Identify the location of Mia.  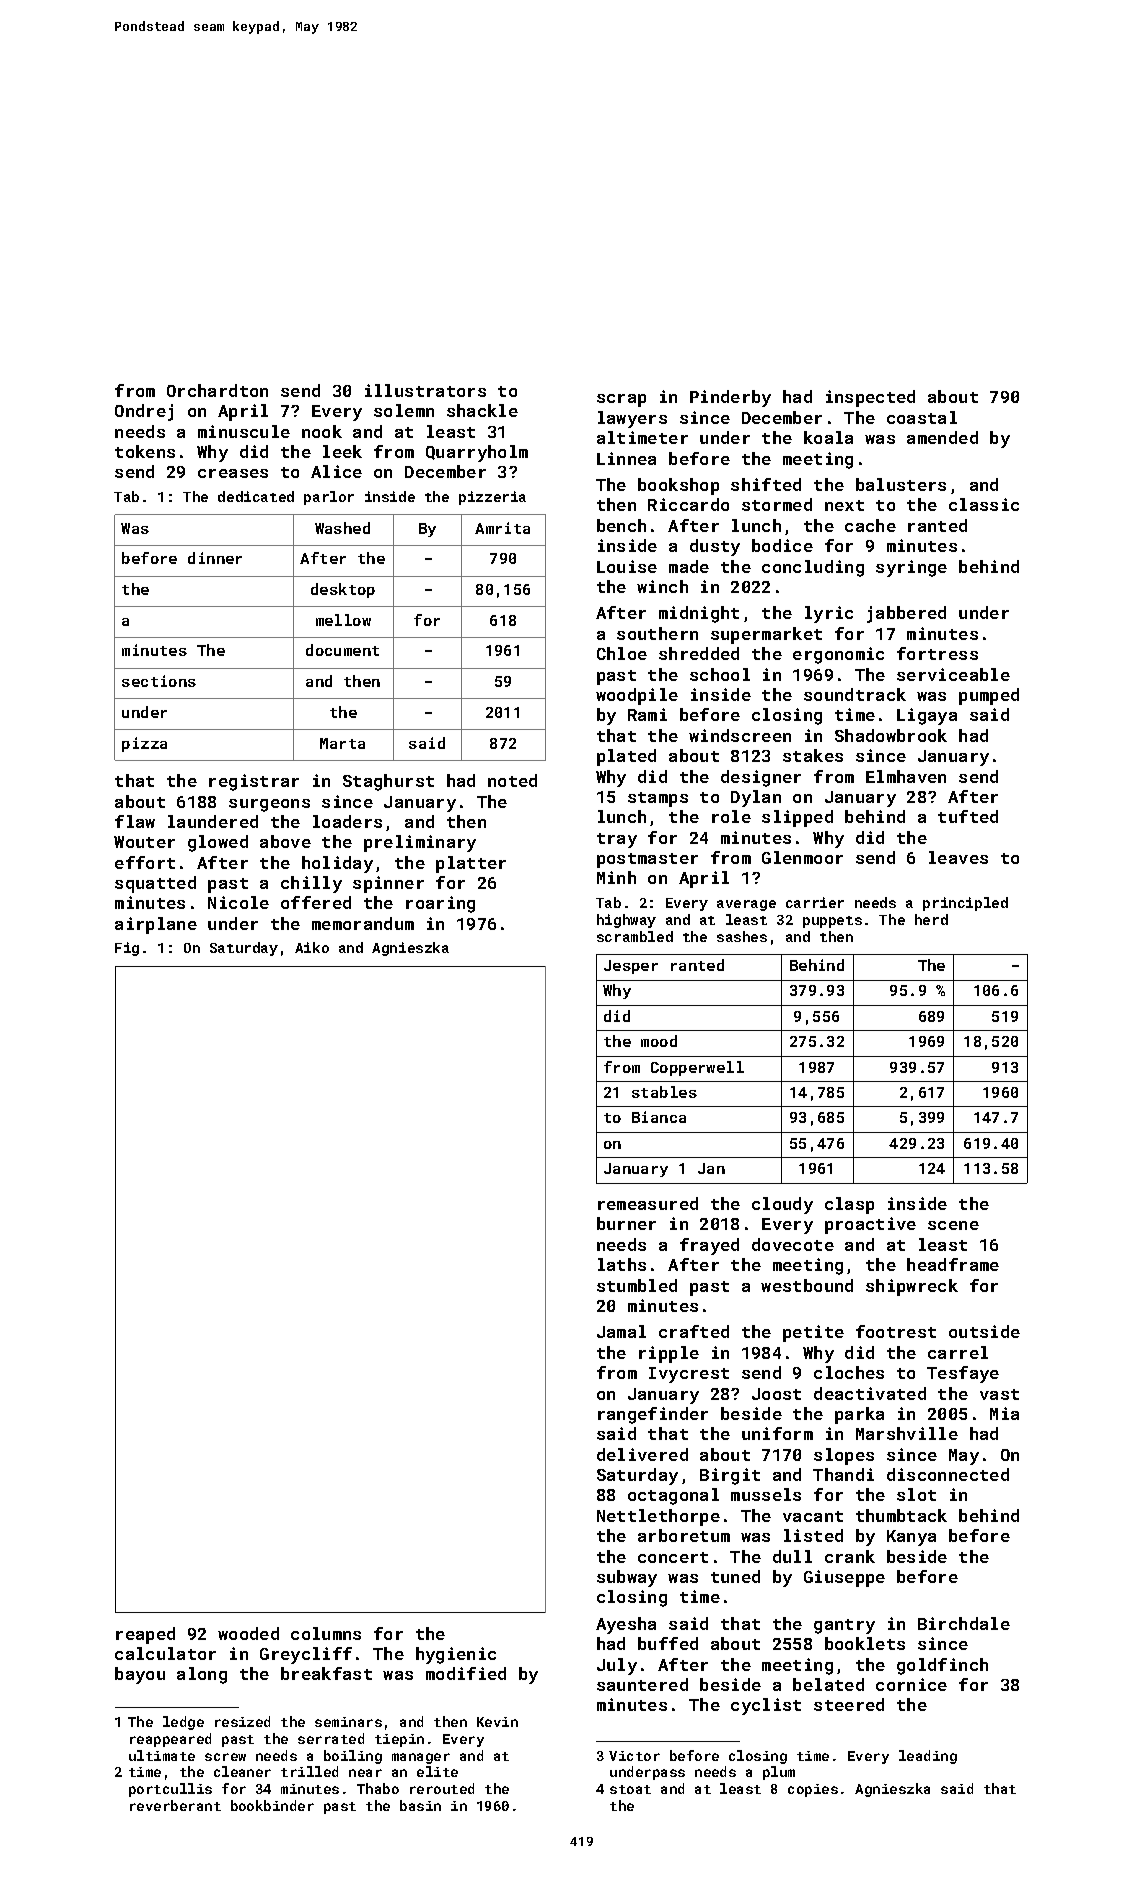
(1004, 1413).
